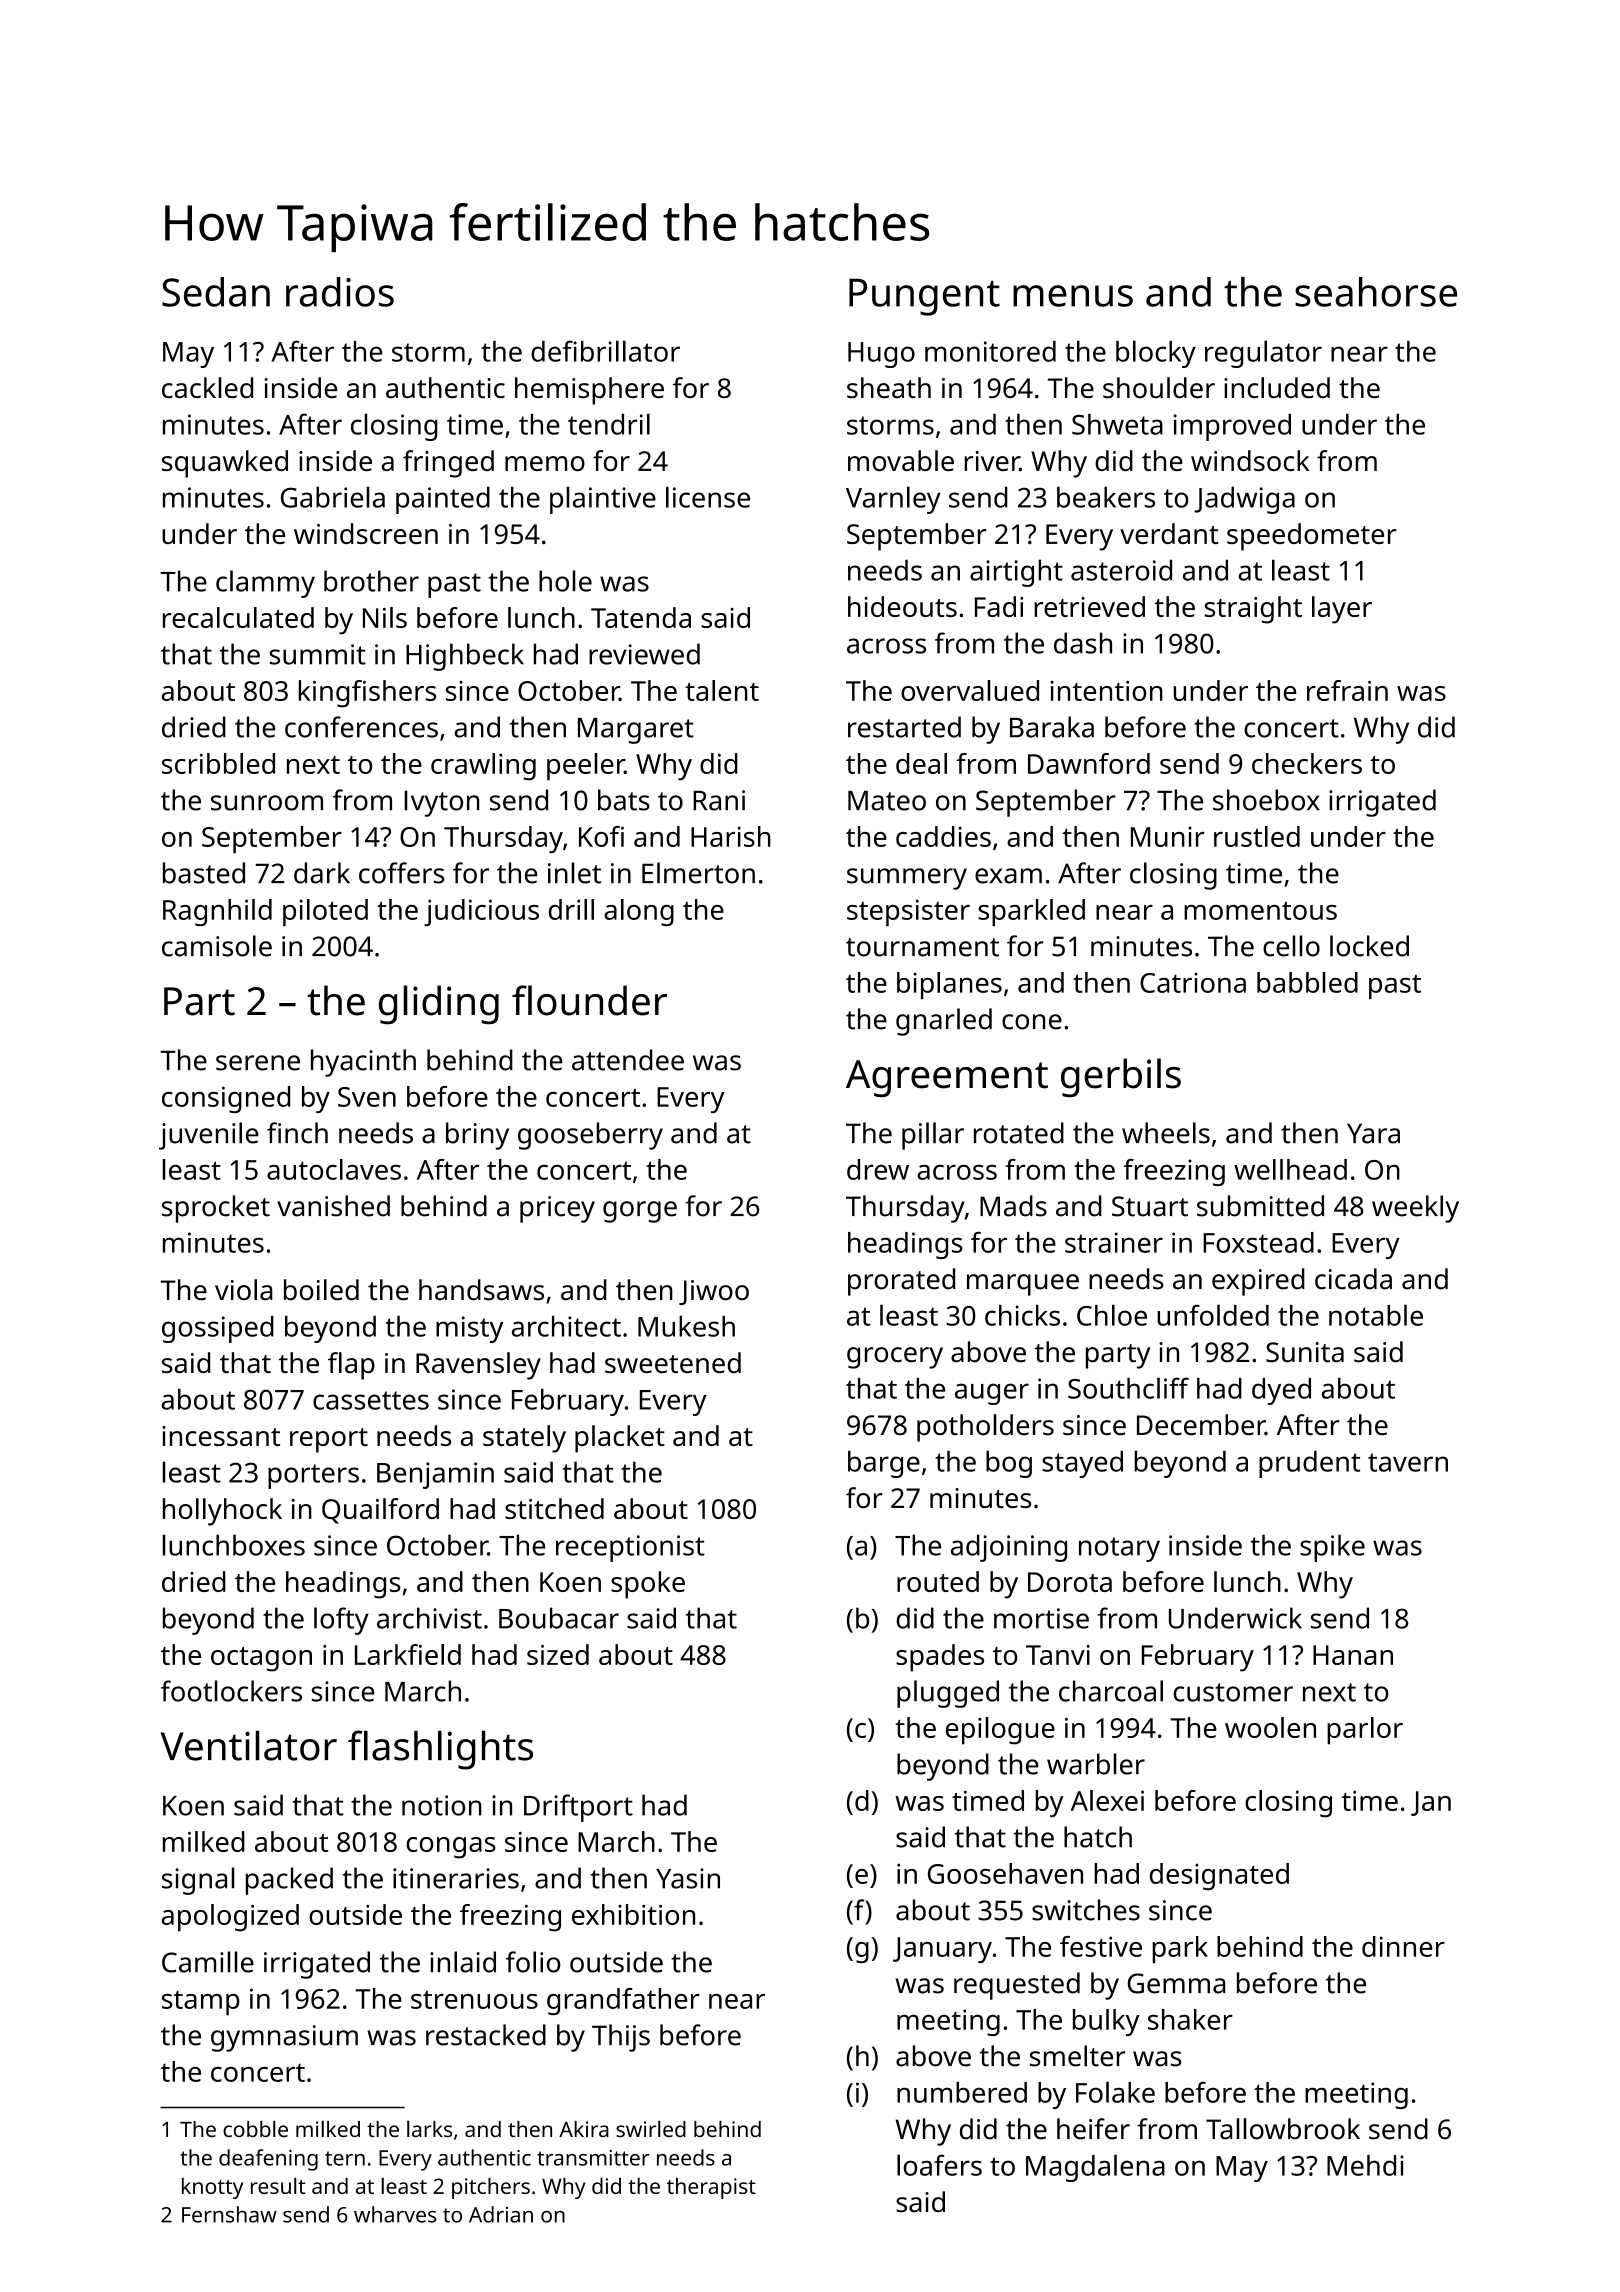 Image resolution: width=1620 pixels, height=2292 pixels. Describe the element at coordinates (1277, 388) in the document. I see `included` at that location.
